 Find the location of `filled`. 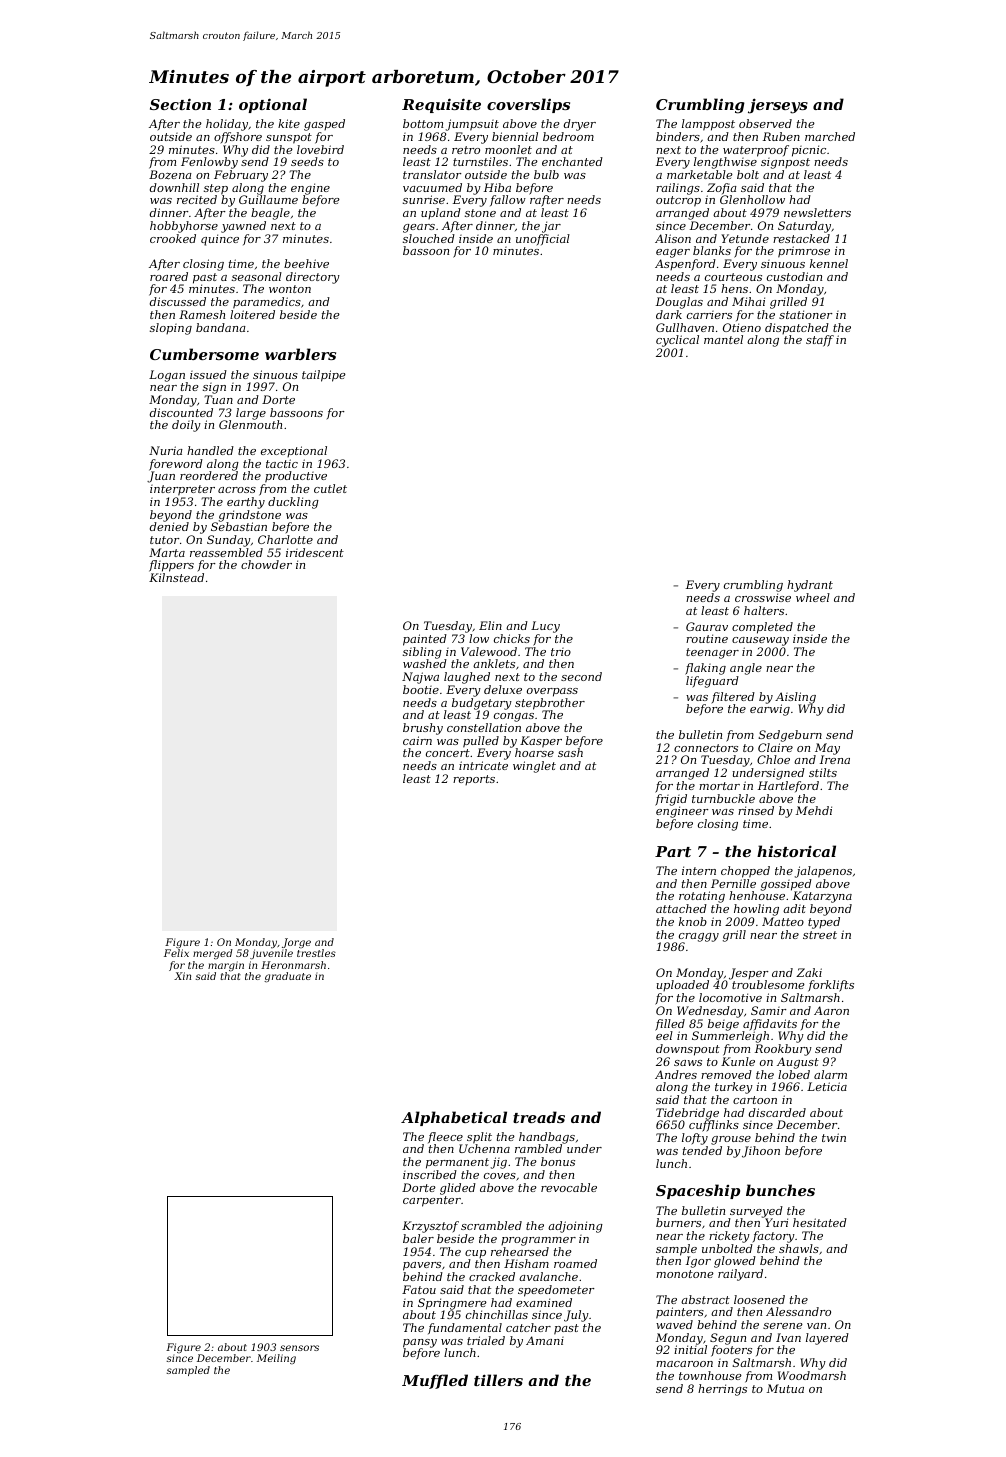

filled is located at coordinates (670, 1025).
